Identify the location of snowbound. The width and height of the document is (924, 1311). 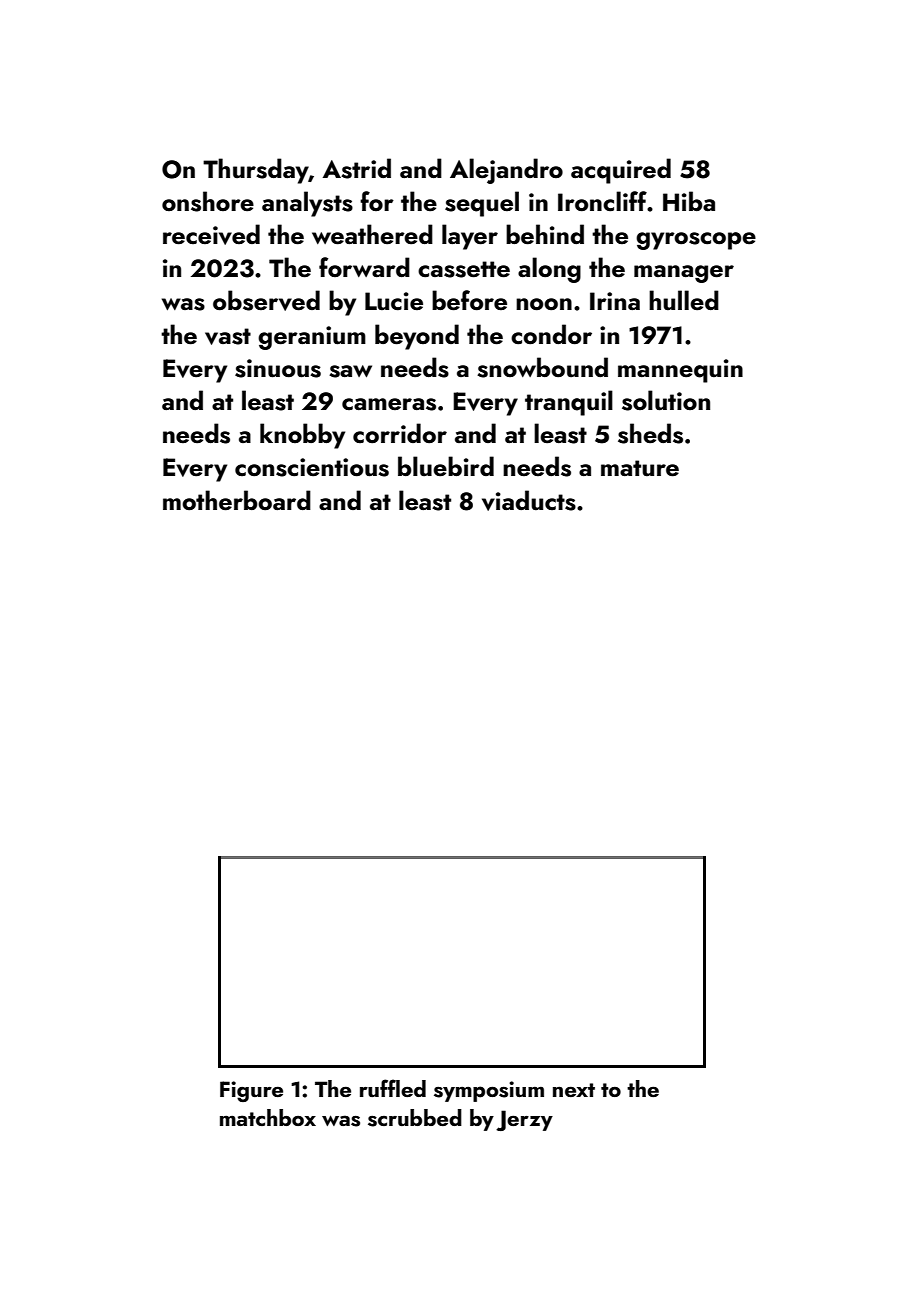
(542, 367).
